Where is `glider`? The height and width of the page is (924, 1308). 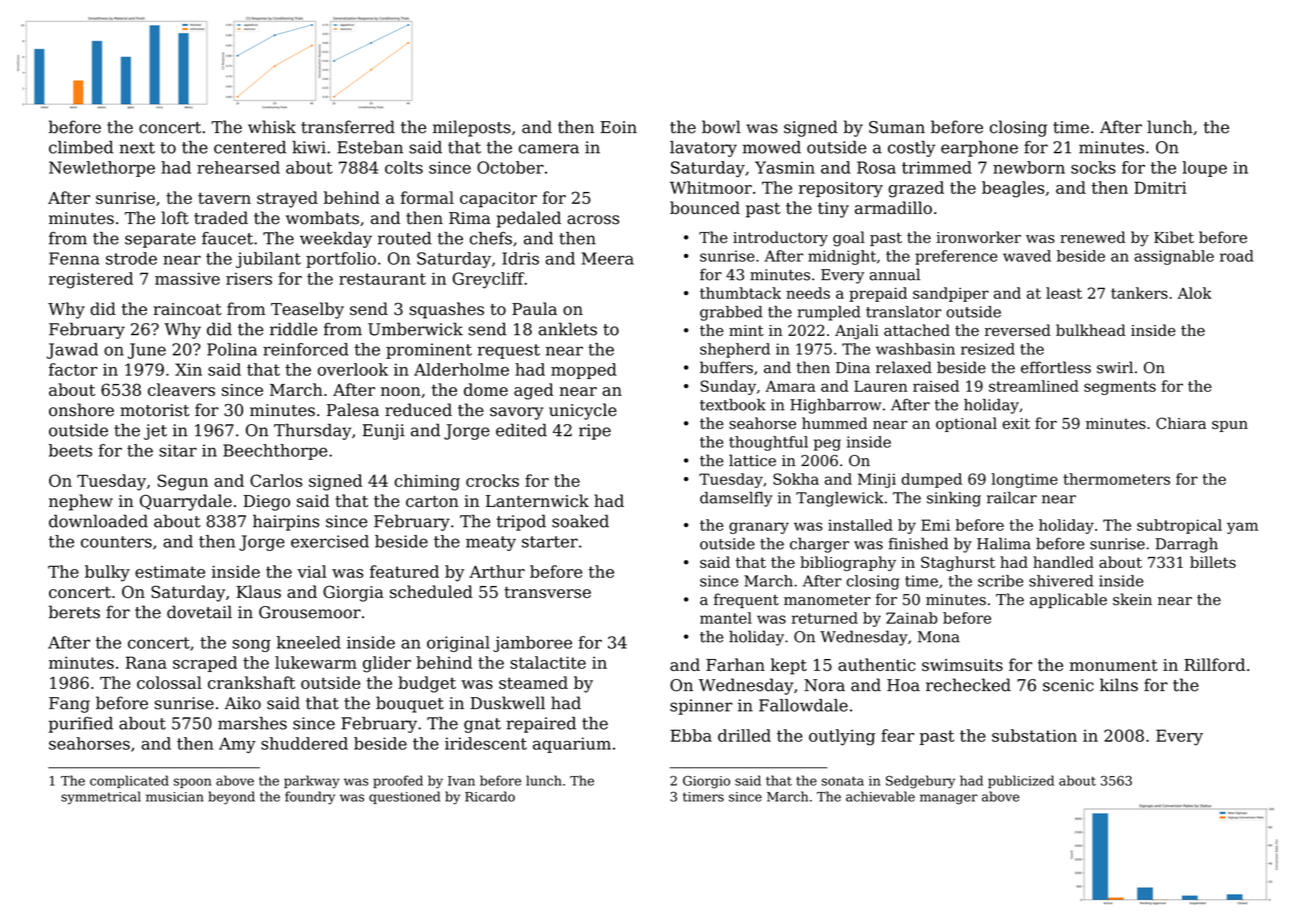 glider is located at coordinates (387, 664).
